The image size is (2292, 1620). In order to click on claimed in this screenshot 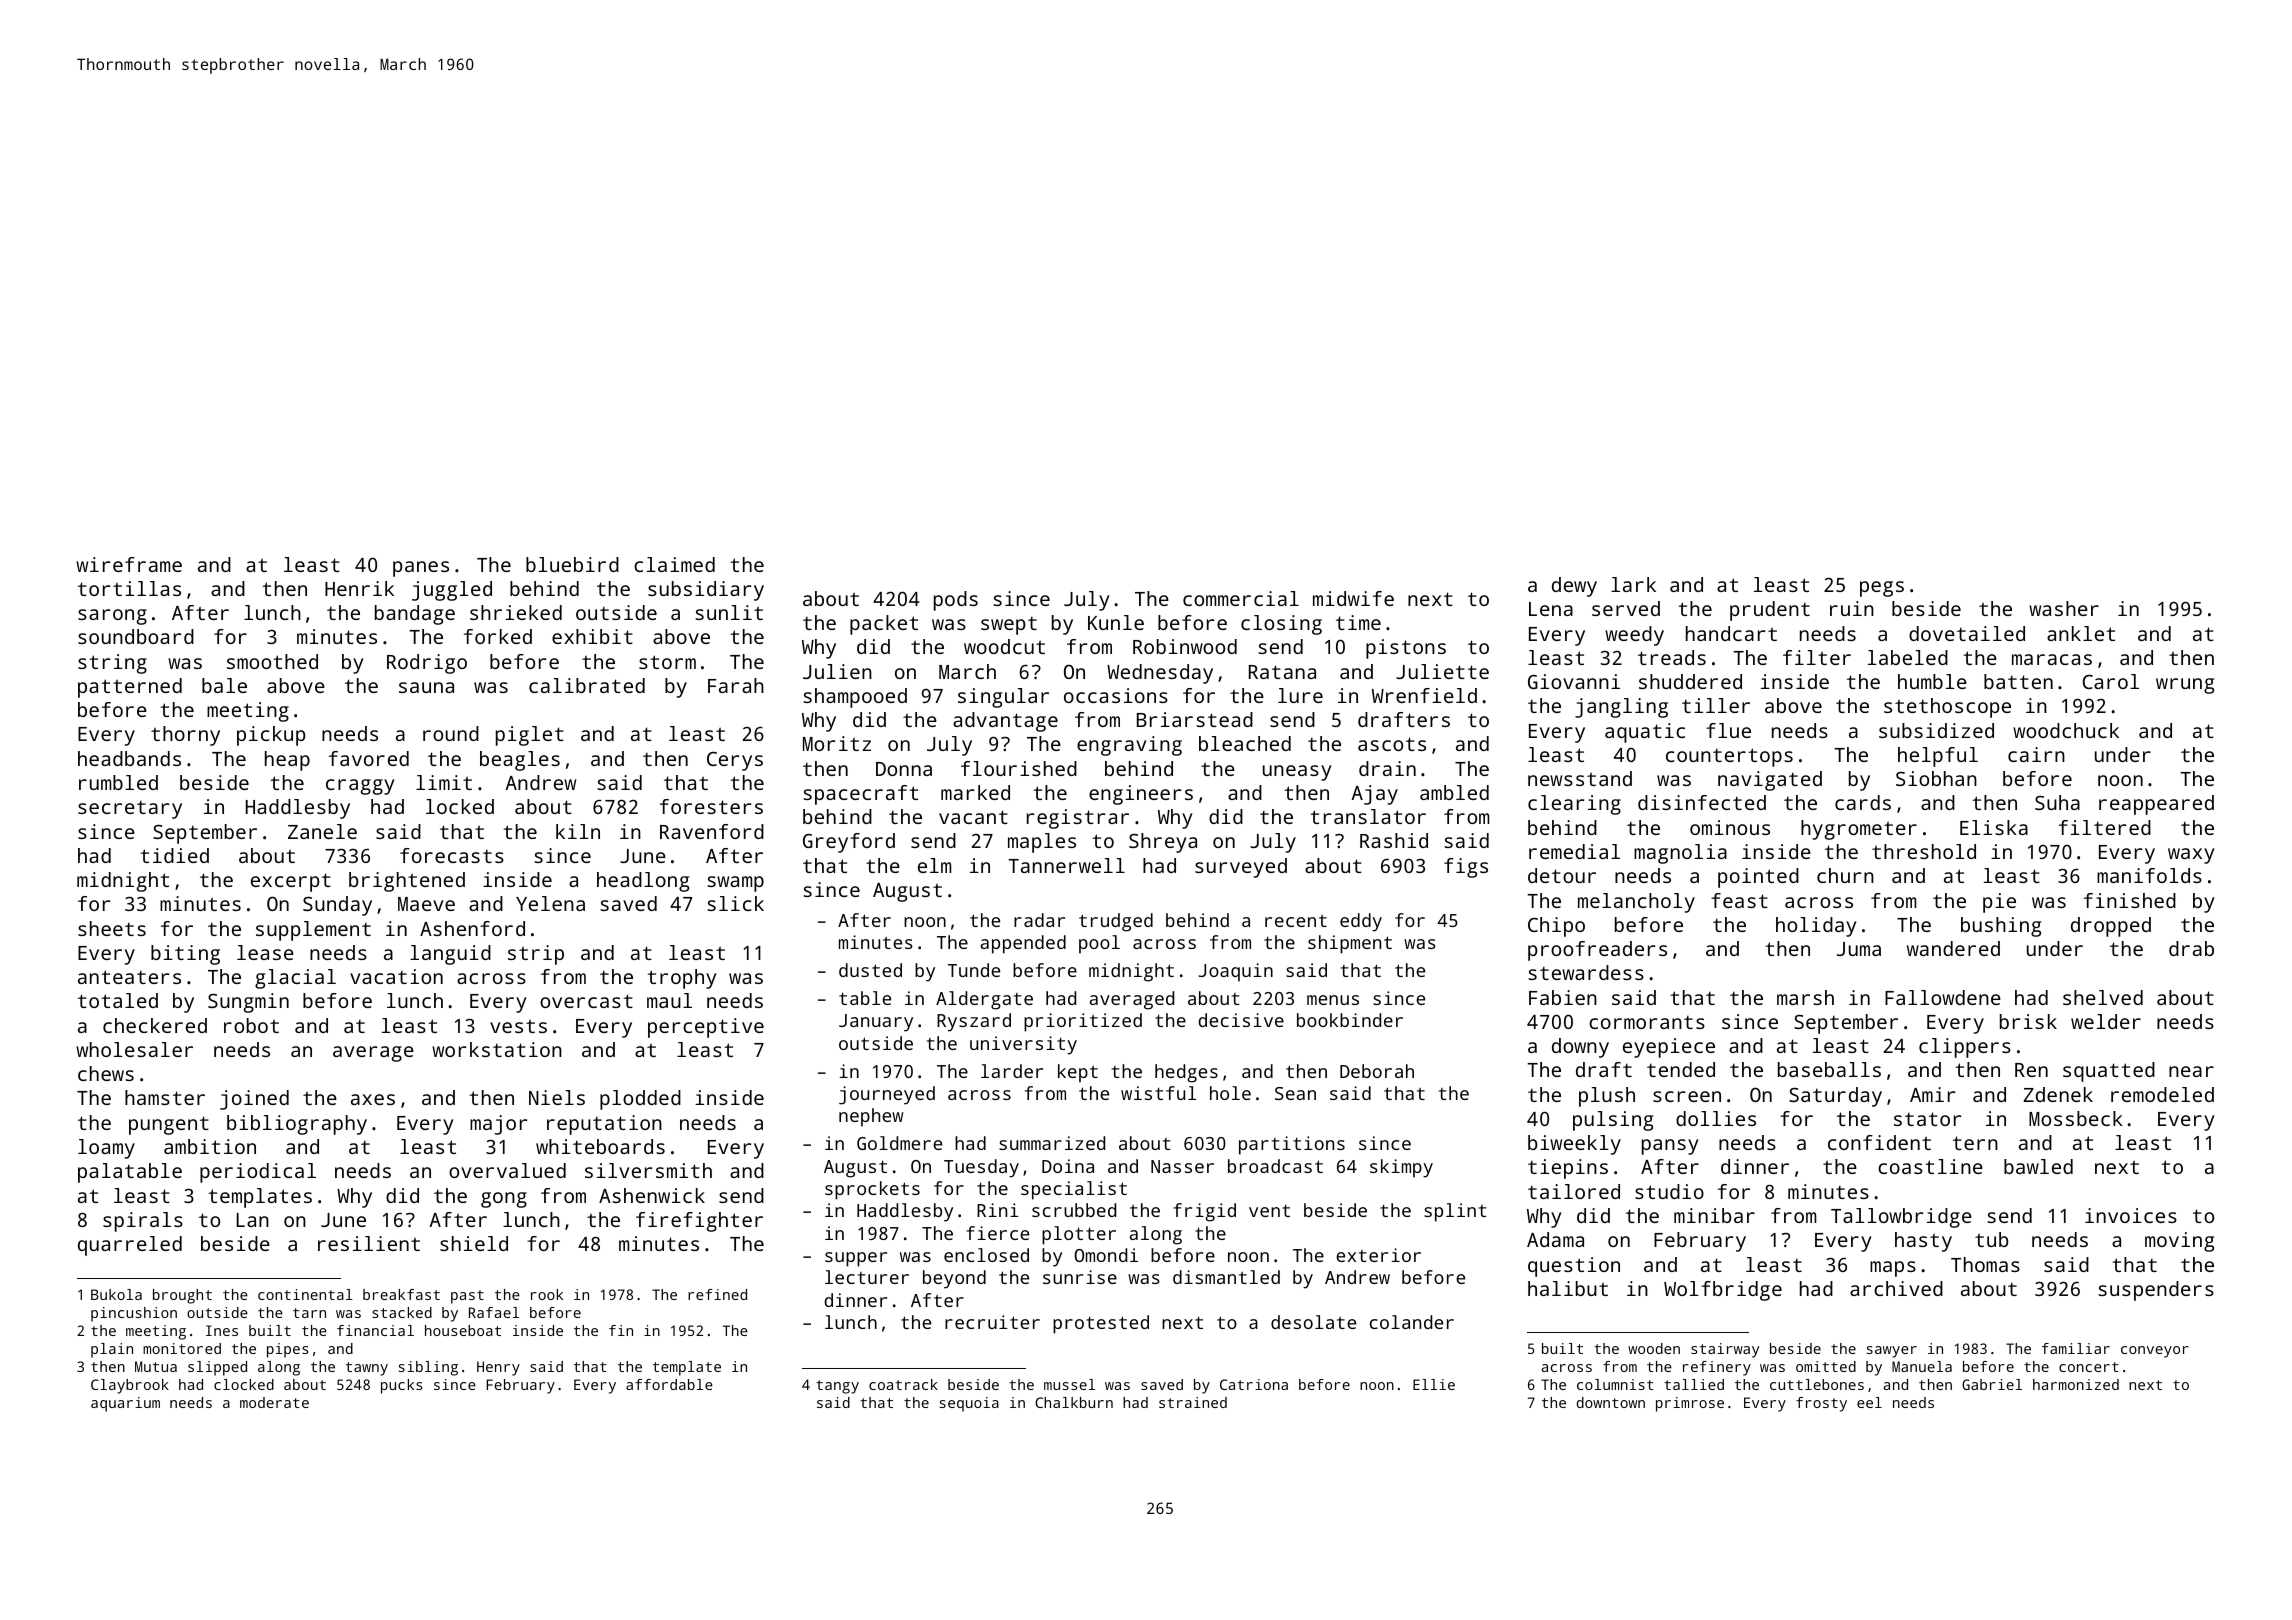, I will do `click(674, 564)`.
